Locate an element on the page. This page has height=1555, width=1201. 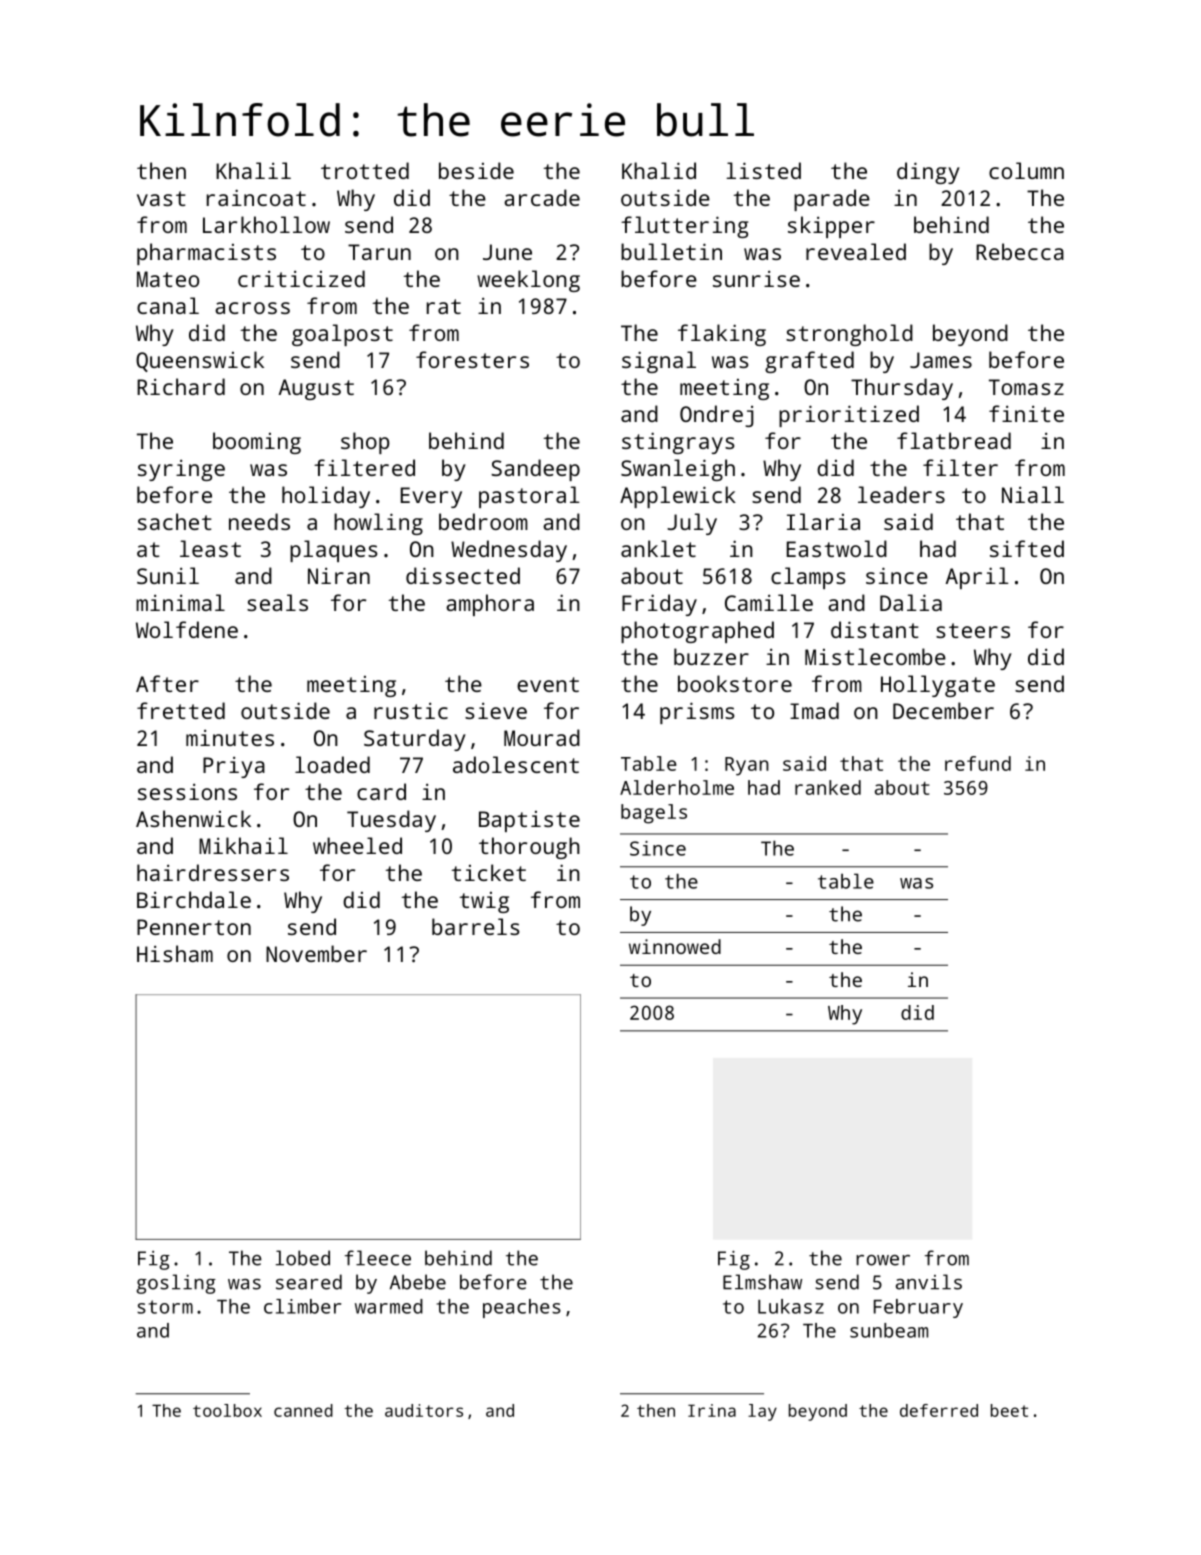
lobed is located at coordinates (303, 1258).
